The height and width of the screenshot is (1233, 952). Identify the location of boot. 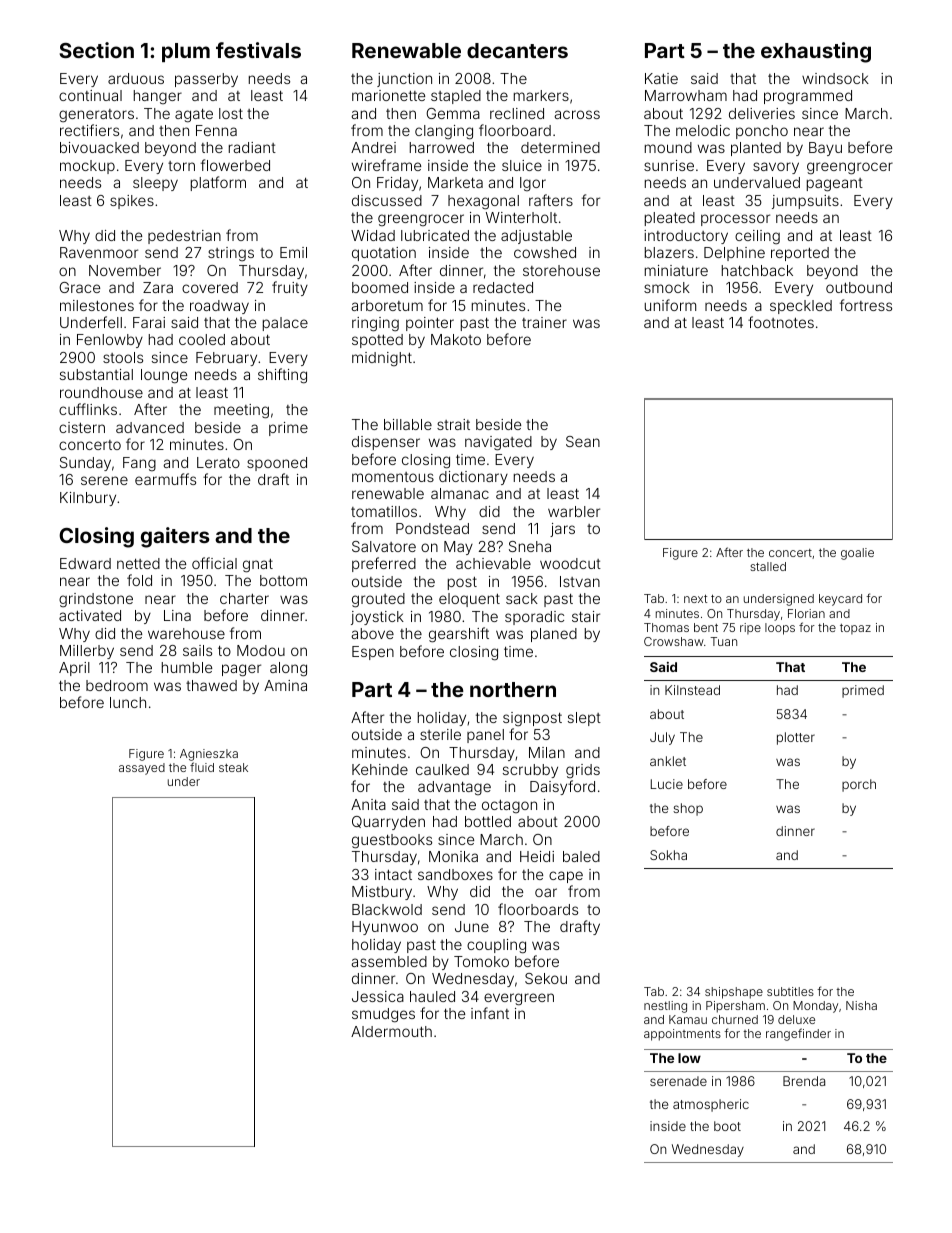
(727, 1126).
